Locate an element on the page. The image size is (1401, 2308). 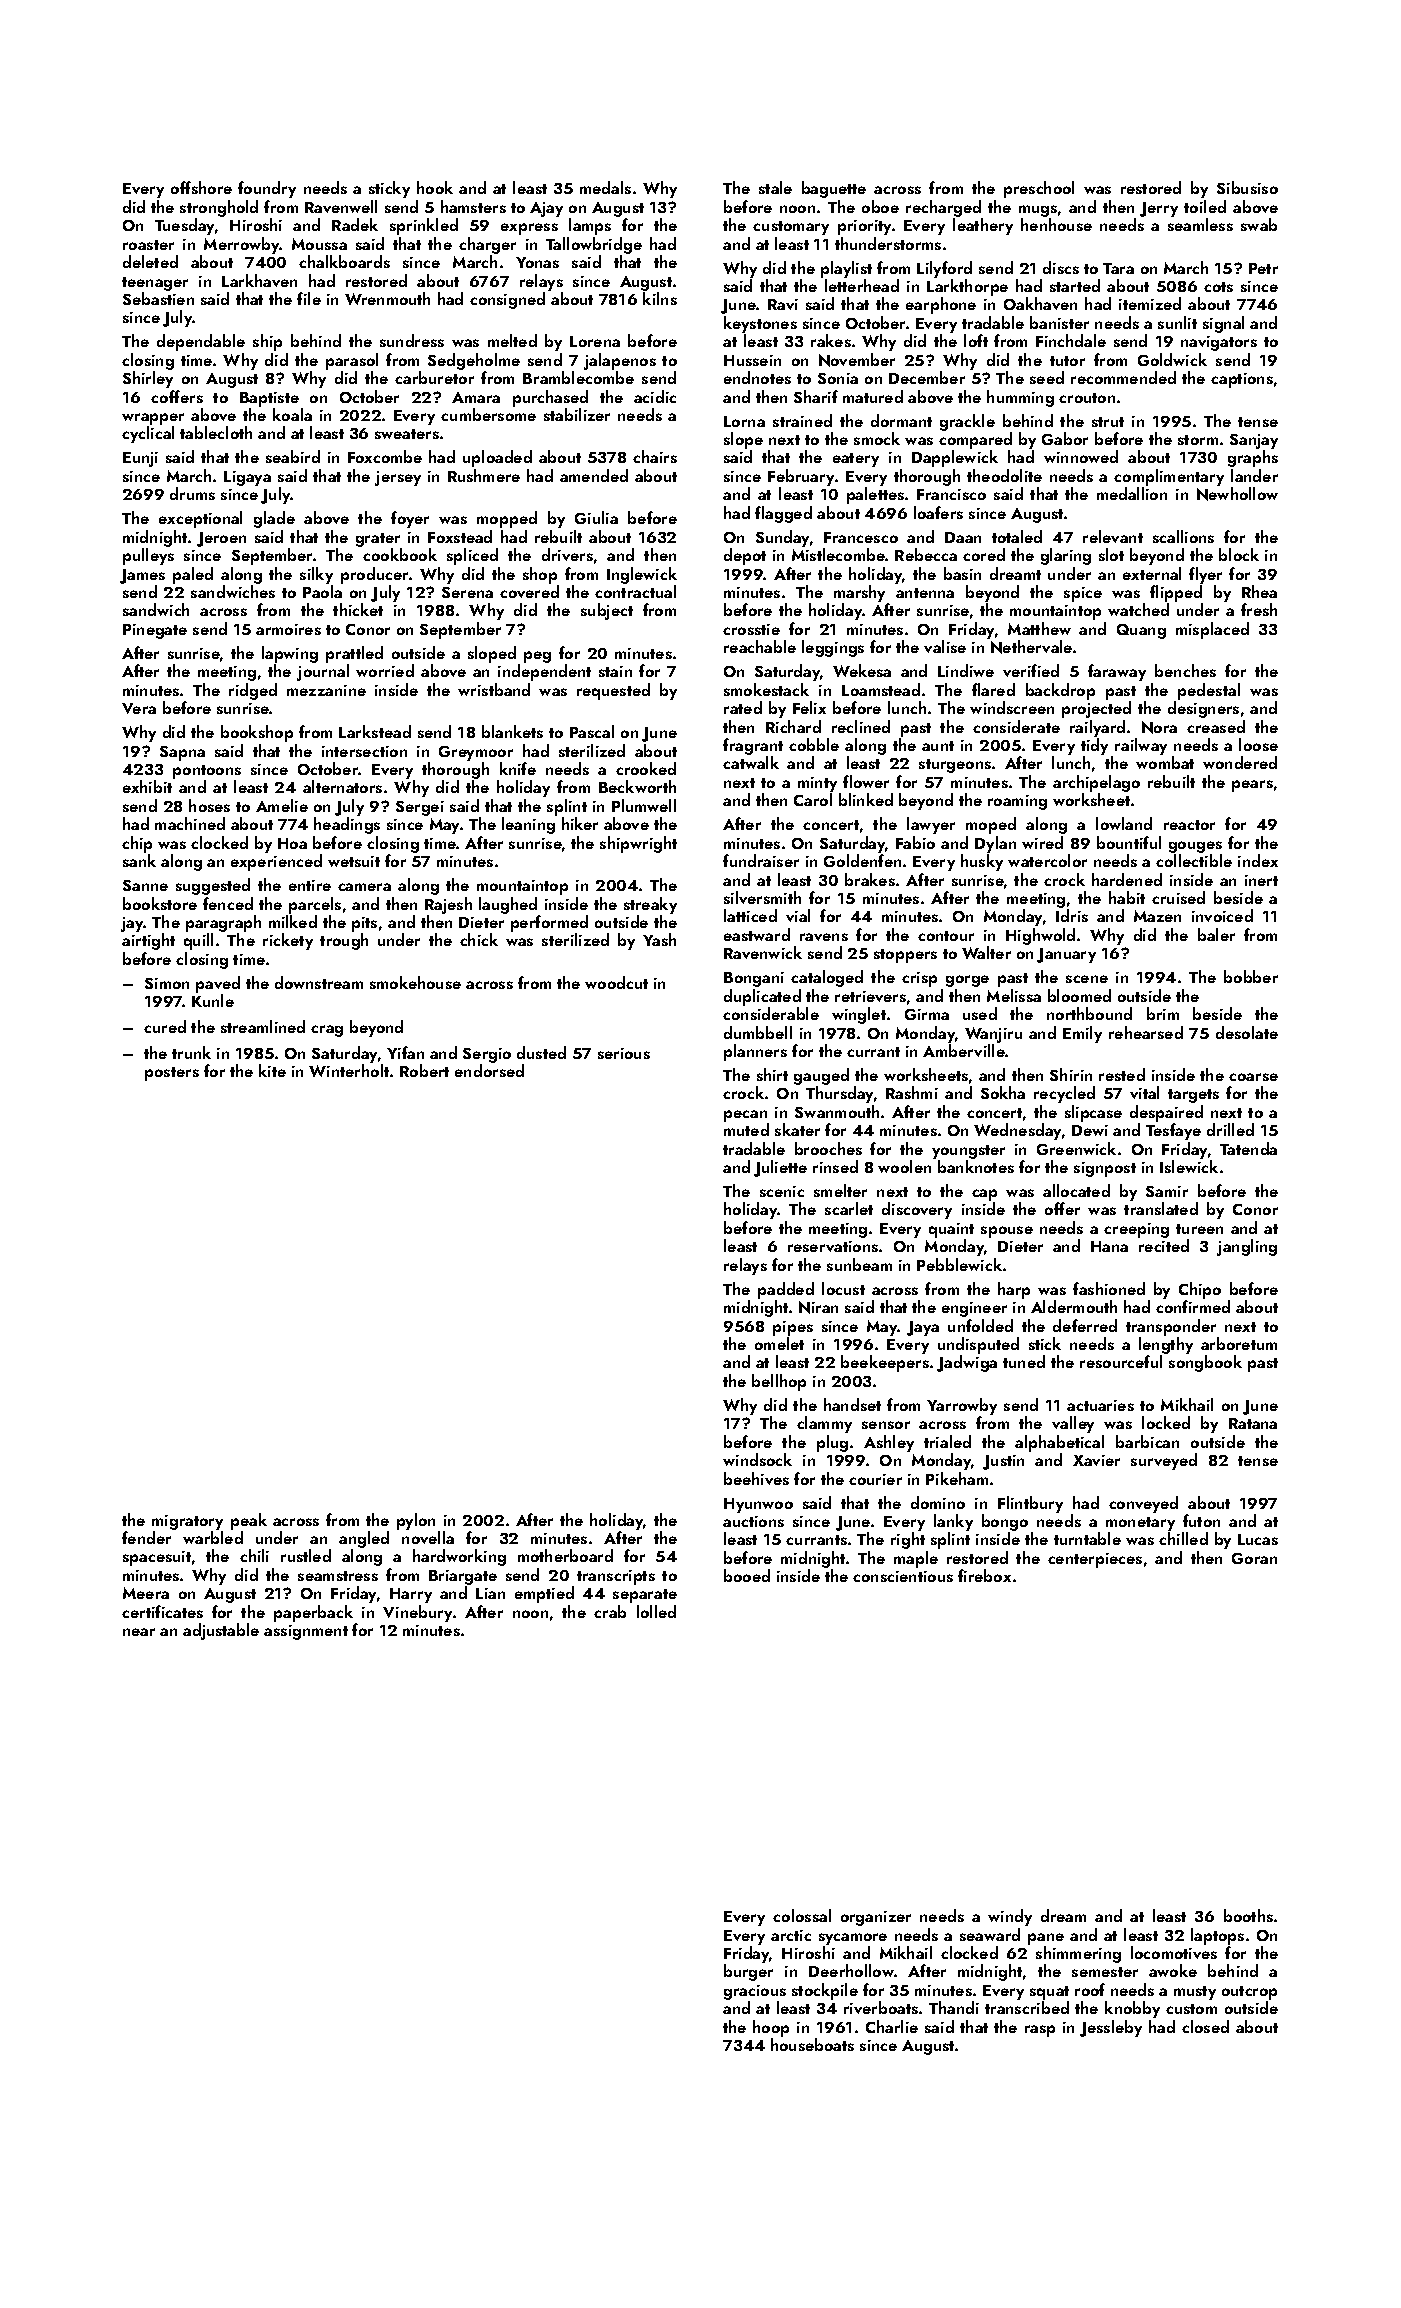
houseboats is located at coordinates (812, 2044).
